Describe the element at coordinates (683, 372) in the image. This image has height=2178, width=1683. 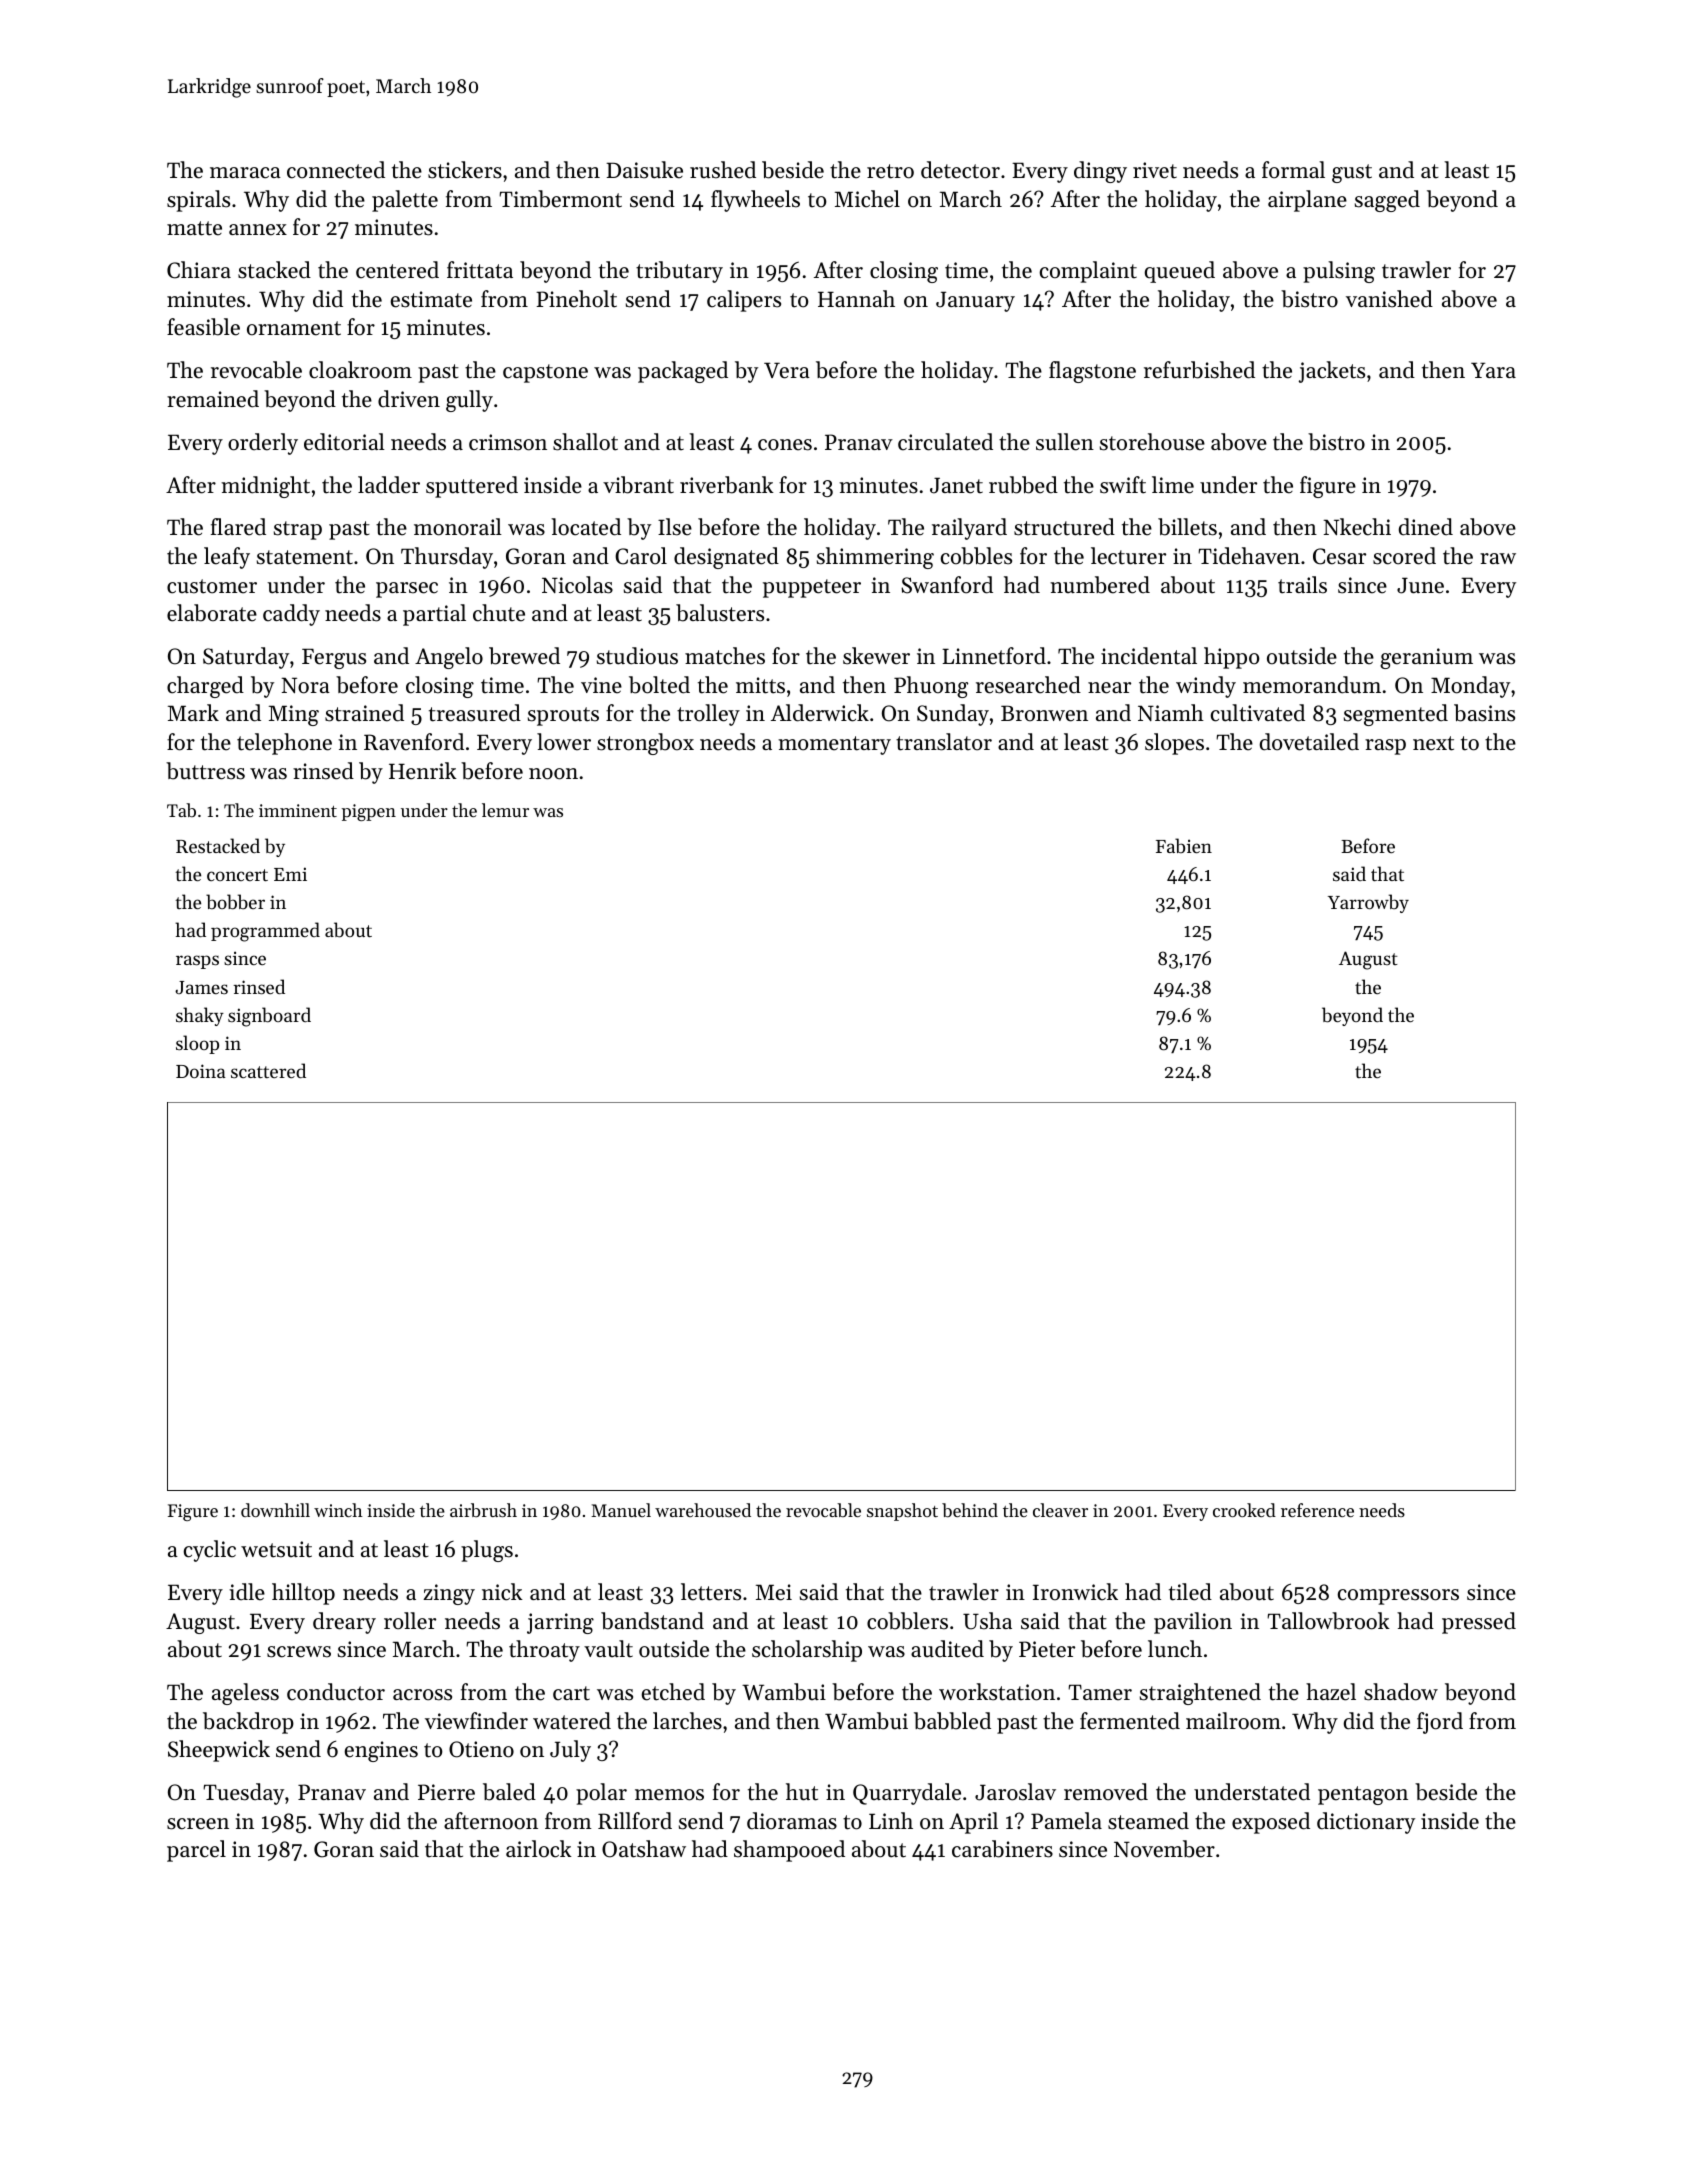
I see `packaged` at that location.
